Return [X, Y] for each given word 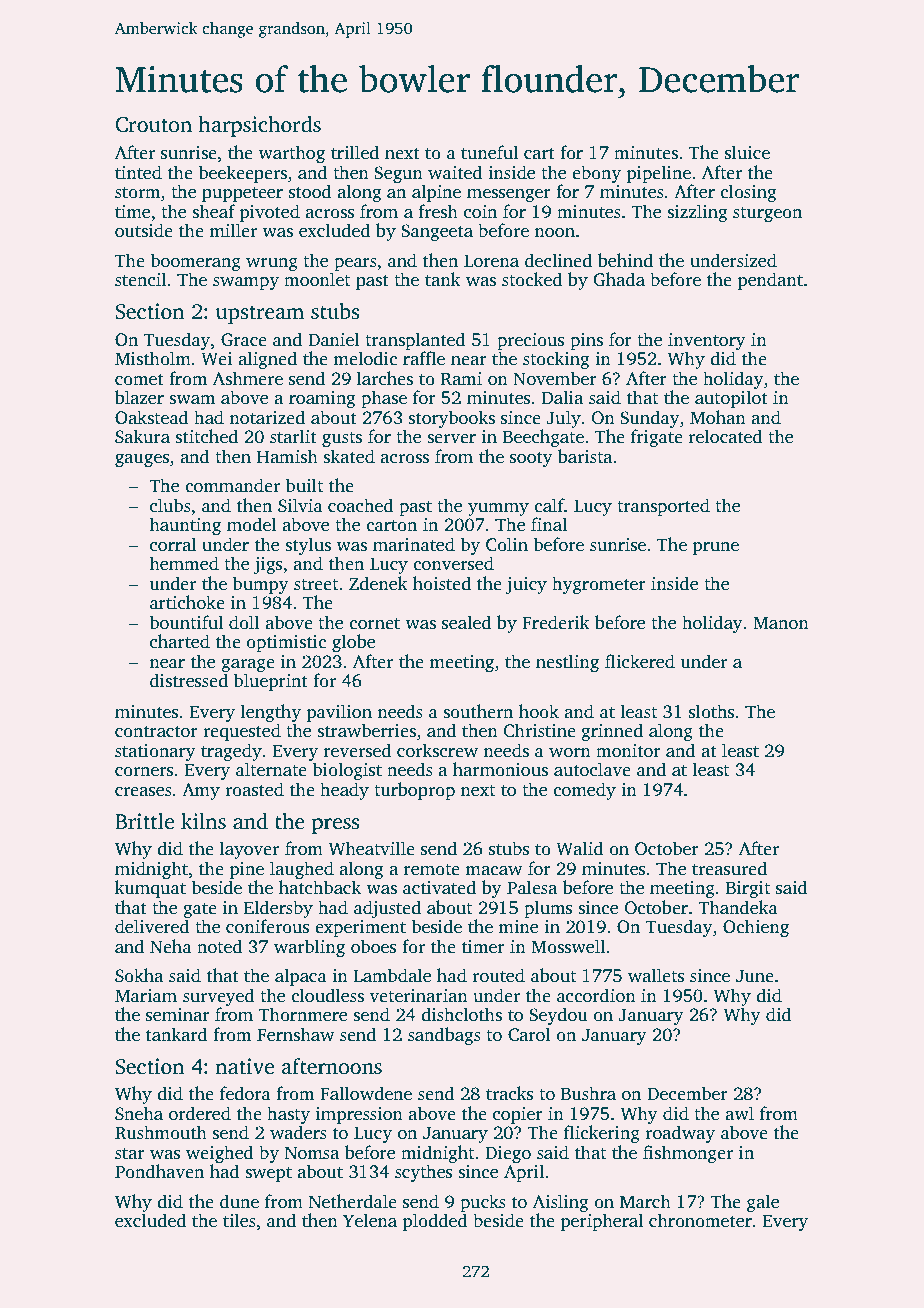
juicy [526, 585]
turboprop [414, 791]
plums [548, 909]
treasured [729, 868]
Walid [580, 848]
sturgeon [767, 214]
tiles [239, 1220]
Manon [781, 623]
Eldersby [278, 909]
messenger [509, 195]
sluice [747, 152]
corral [173, 544]
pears [355, 264]
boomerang [196, 262]
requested [242, 732]
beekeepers [243, 174]
